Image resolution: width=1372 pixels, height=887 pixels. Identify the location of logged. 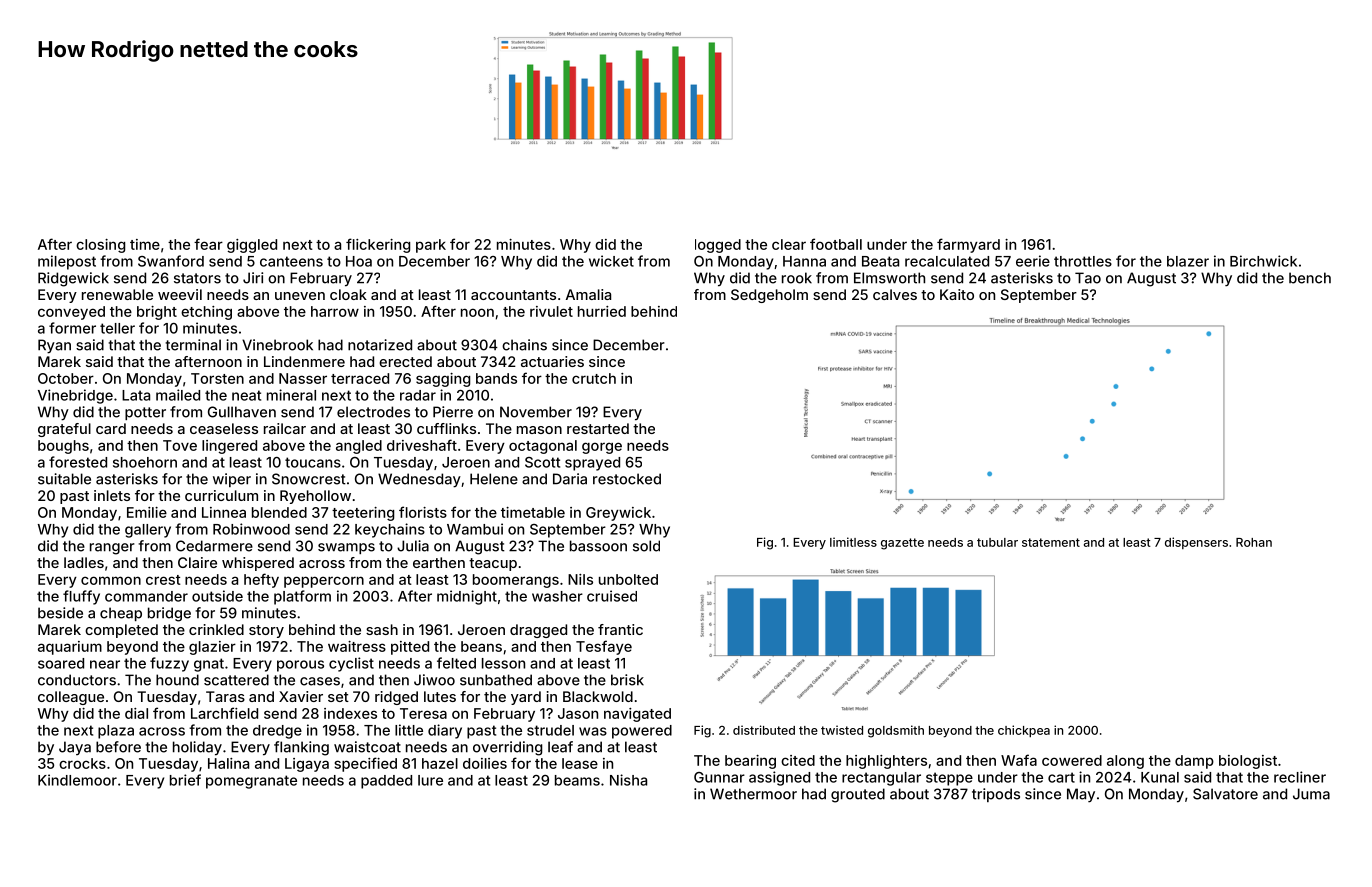
(718, 246).
